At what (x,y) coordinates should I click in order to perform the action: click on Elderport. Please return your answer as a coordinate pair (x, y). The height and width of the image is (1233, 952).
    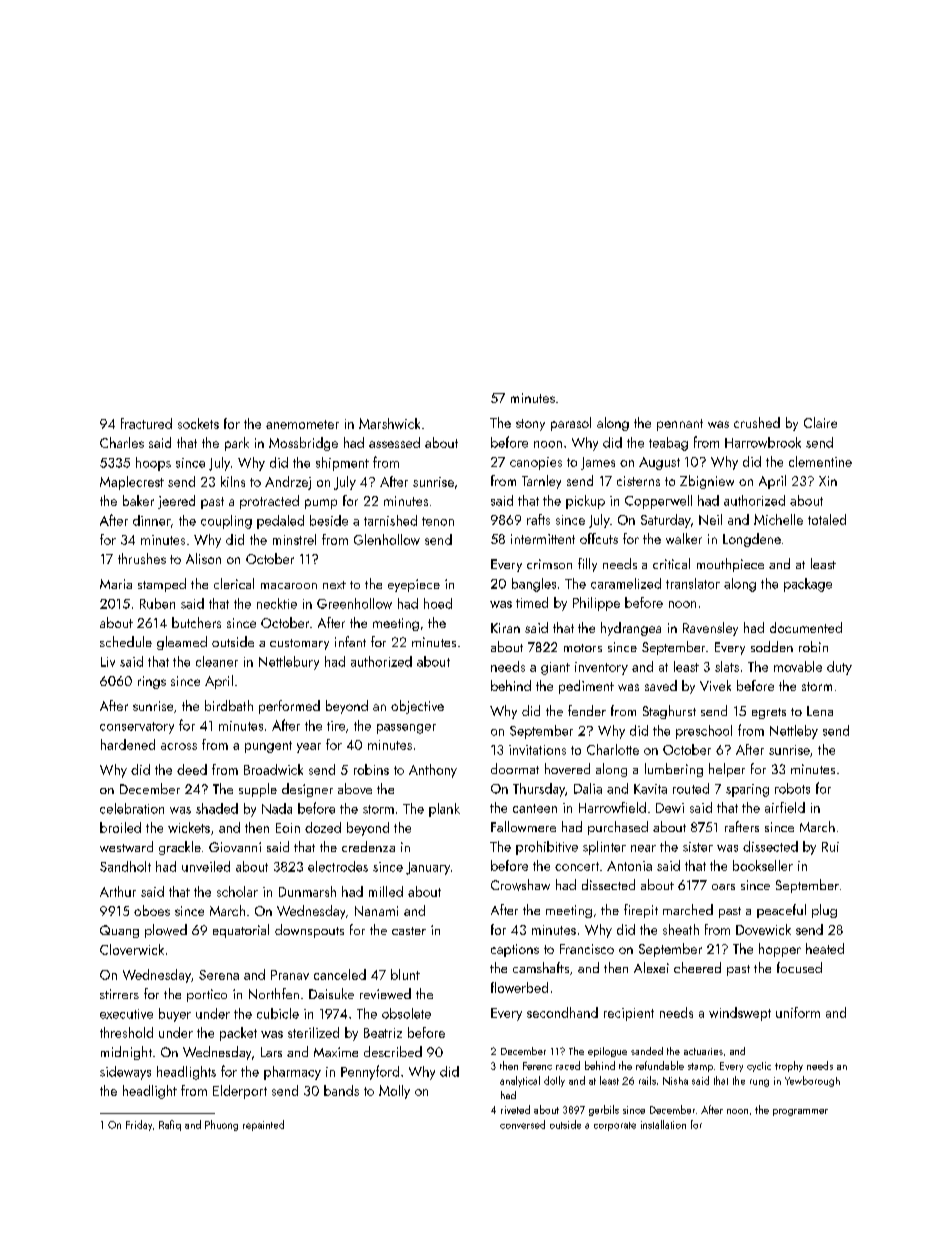
    Looking at the image, I should click on (240, 1092).
